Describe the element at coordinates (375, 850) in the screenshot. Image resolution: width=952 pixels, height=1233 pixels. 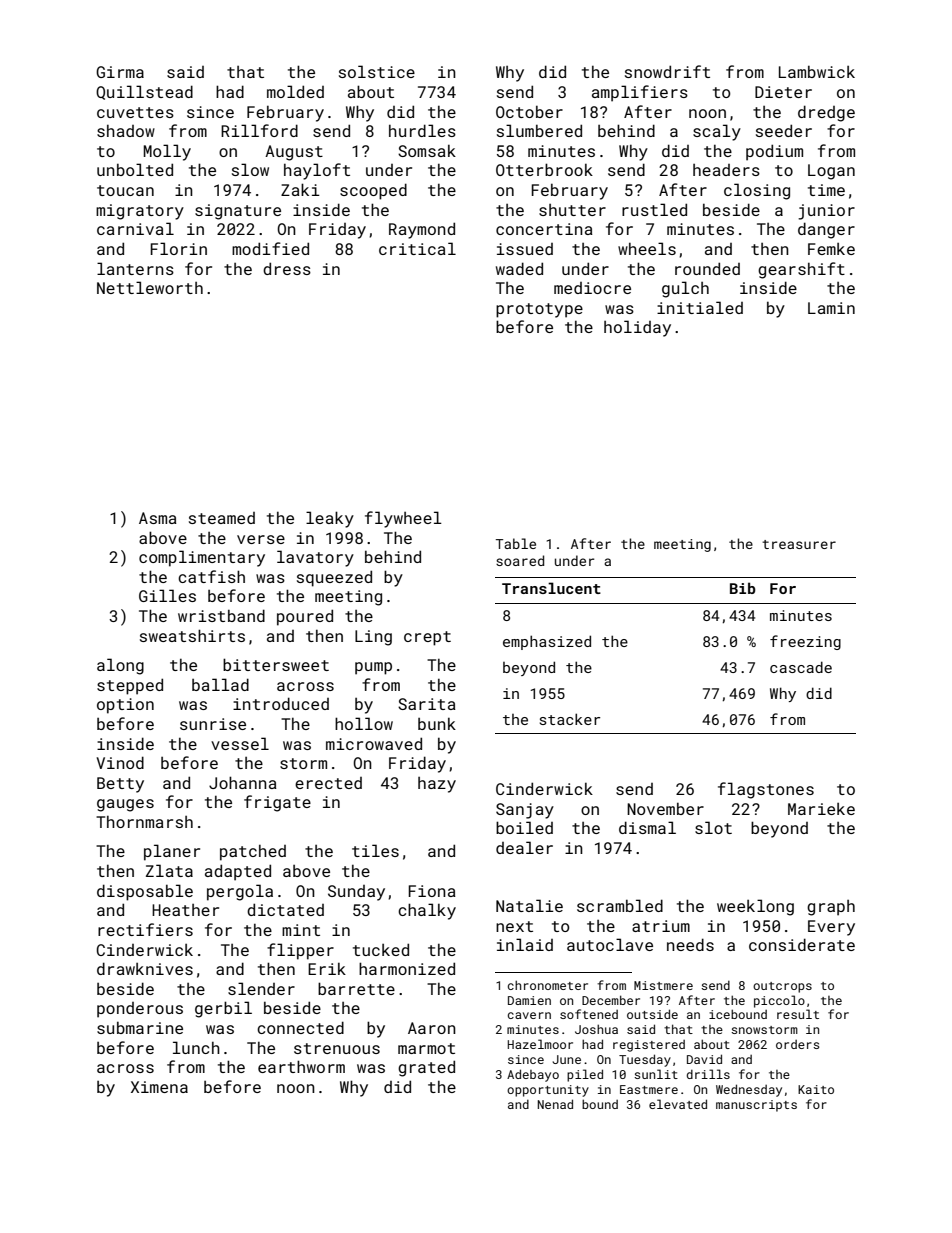
I see `tiles` at that location.
